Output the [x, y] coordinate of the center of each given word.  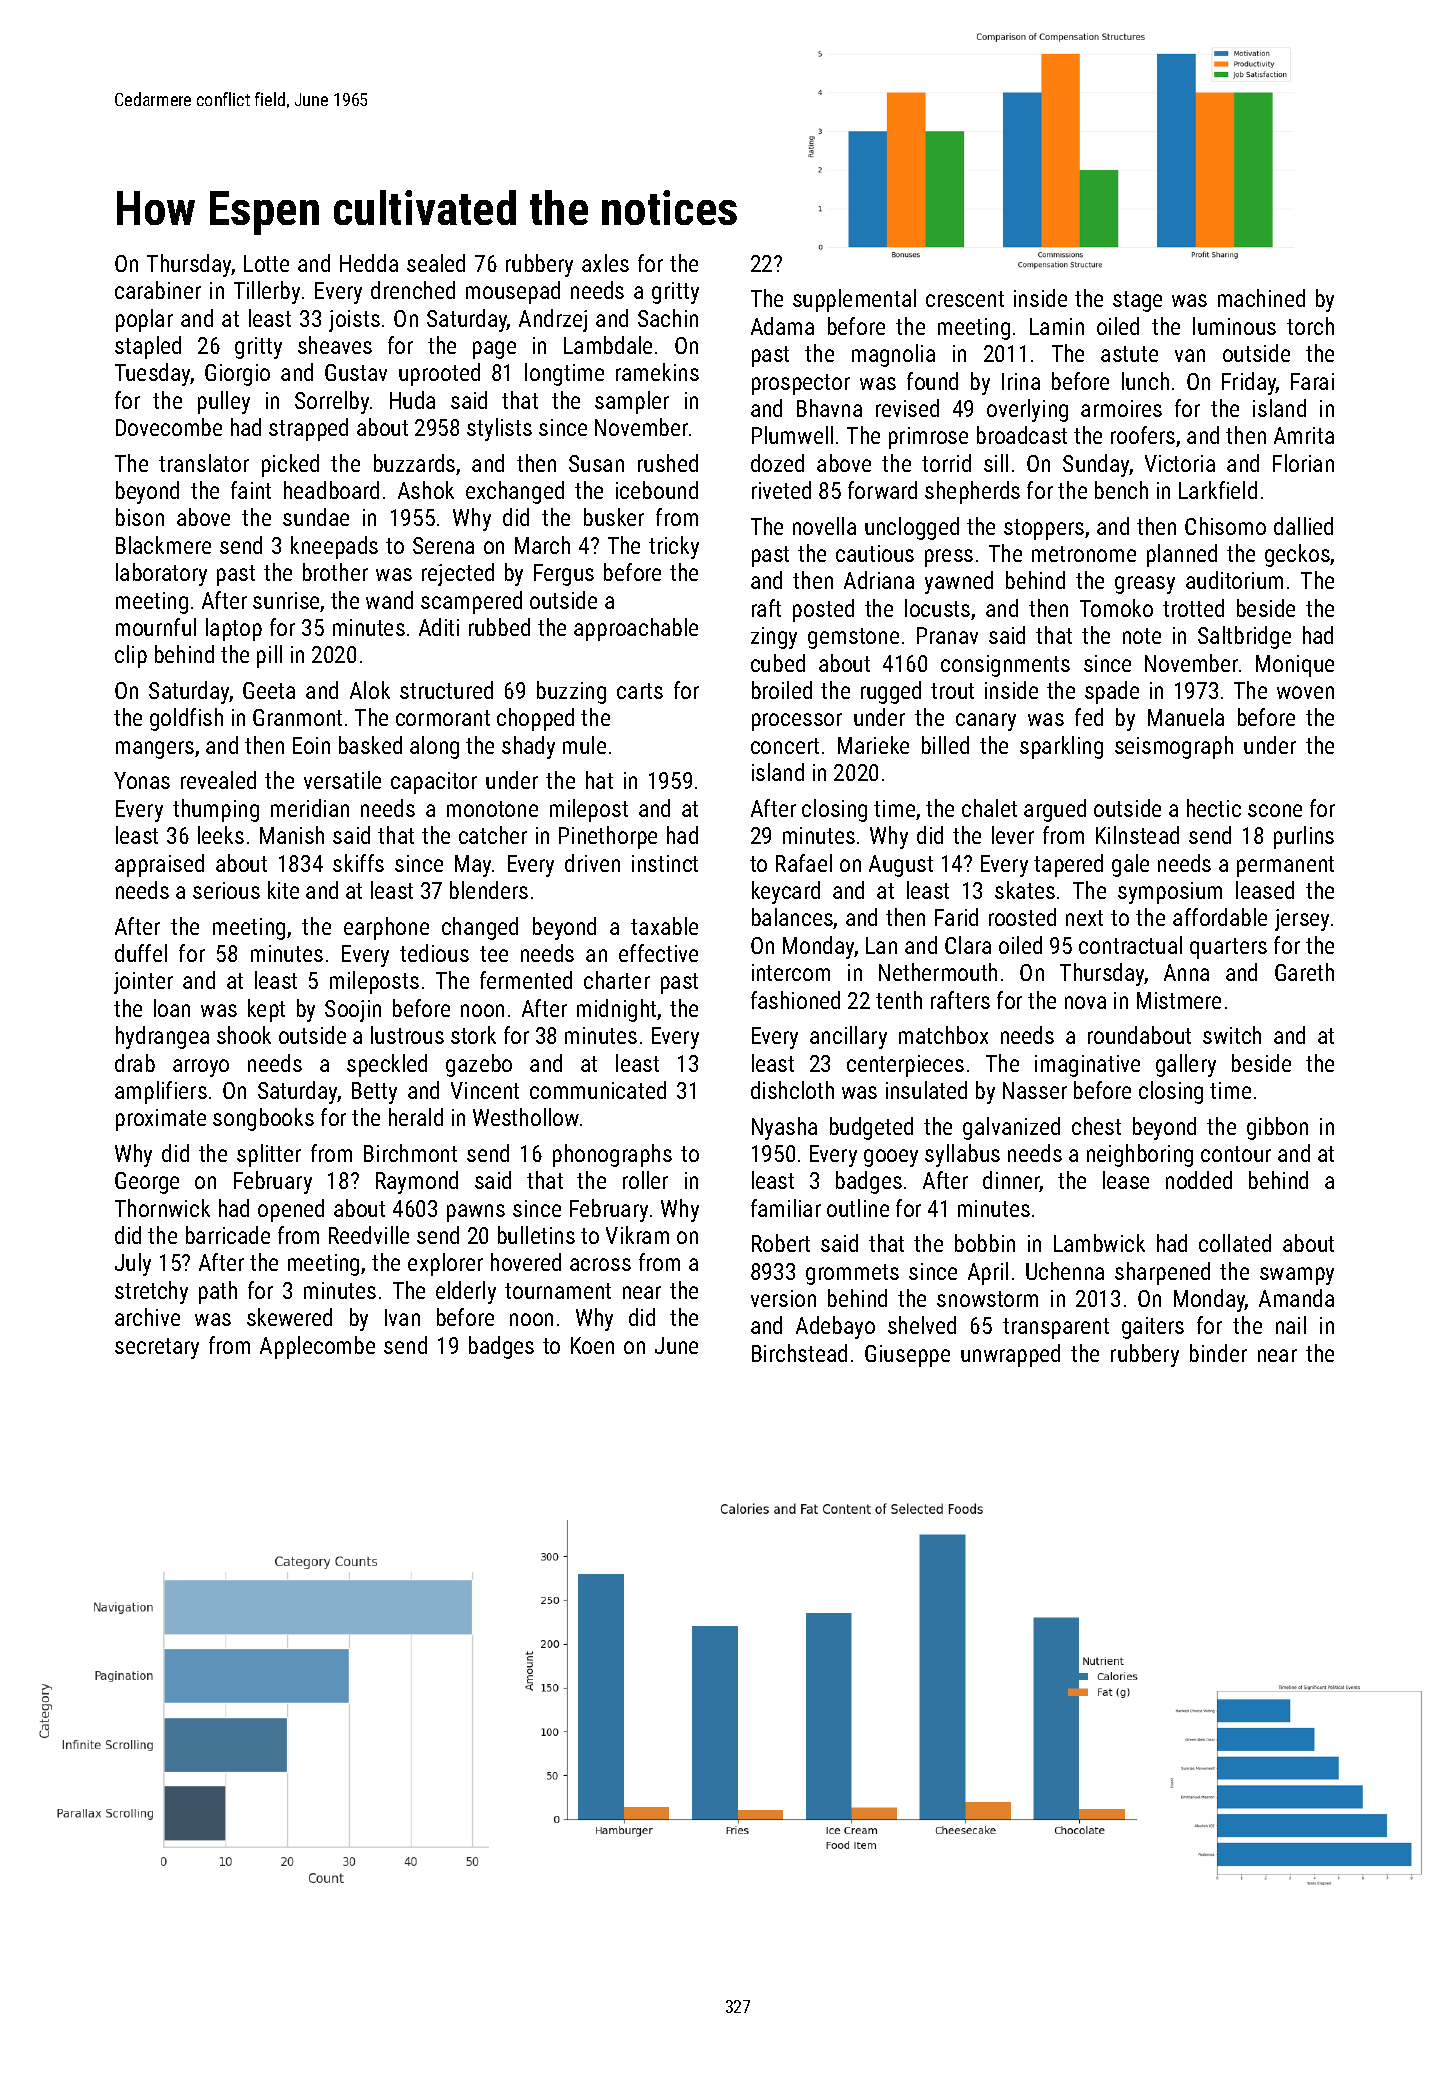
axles [605, 263]
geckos [1298, 555]
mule [584, 745]
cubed [778, 663]
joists [354, 321]
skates [1025, 890]
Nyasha [784, 1128]
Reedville [369, 1235]
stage [1137, 301]
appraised [159, 865]
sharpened [1162, 1273]
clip [131, 656]
